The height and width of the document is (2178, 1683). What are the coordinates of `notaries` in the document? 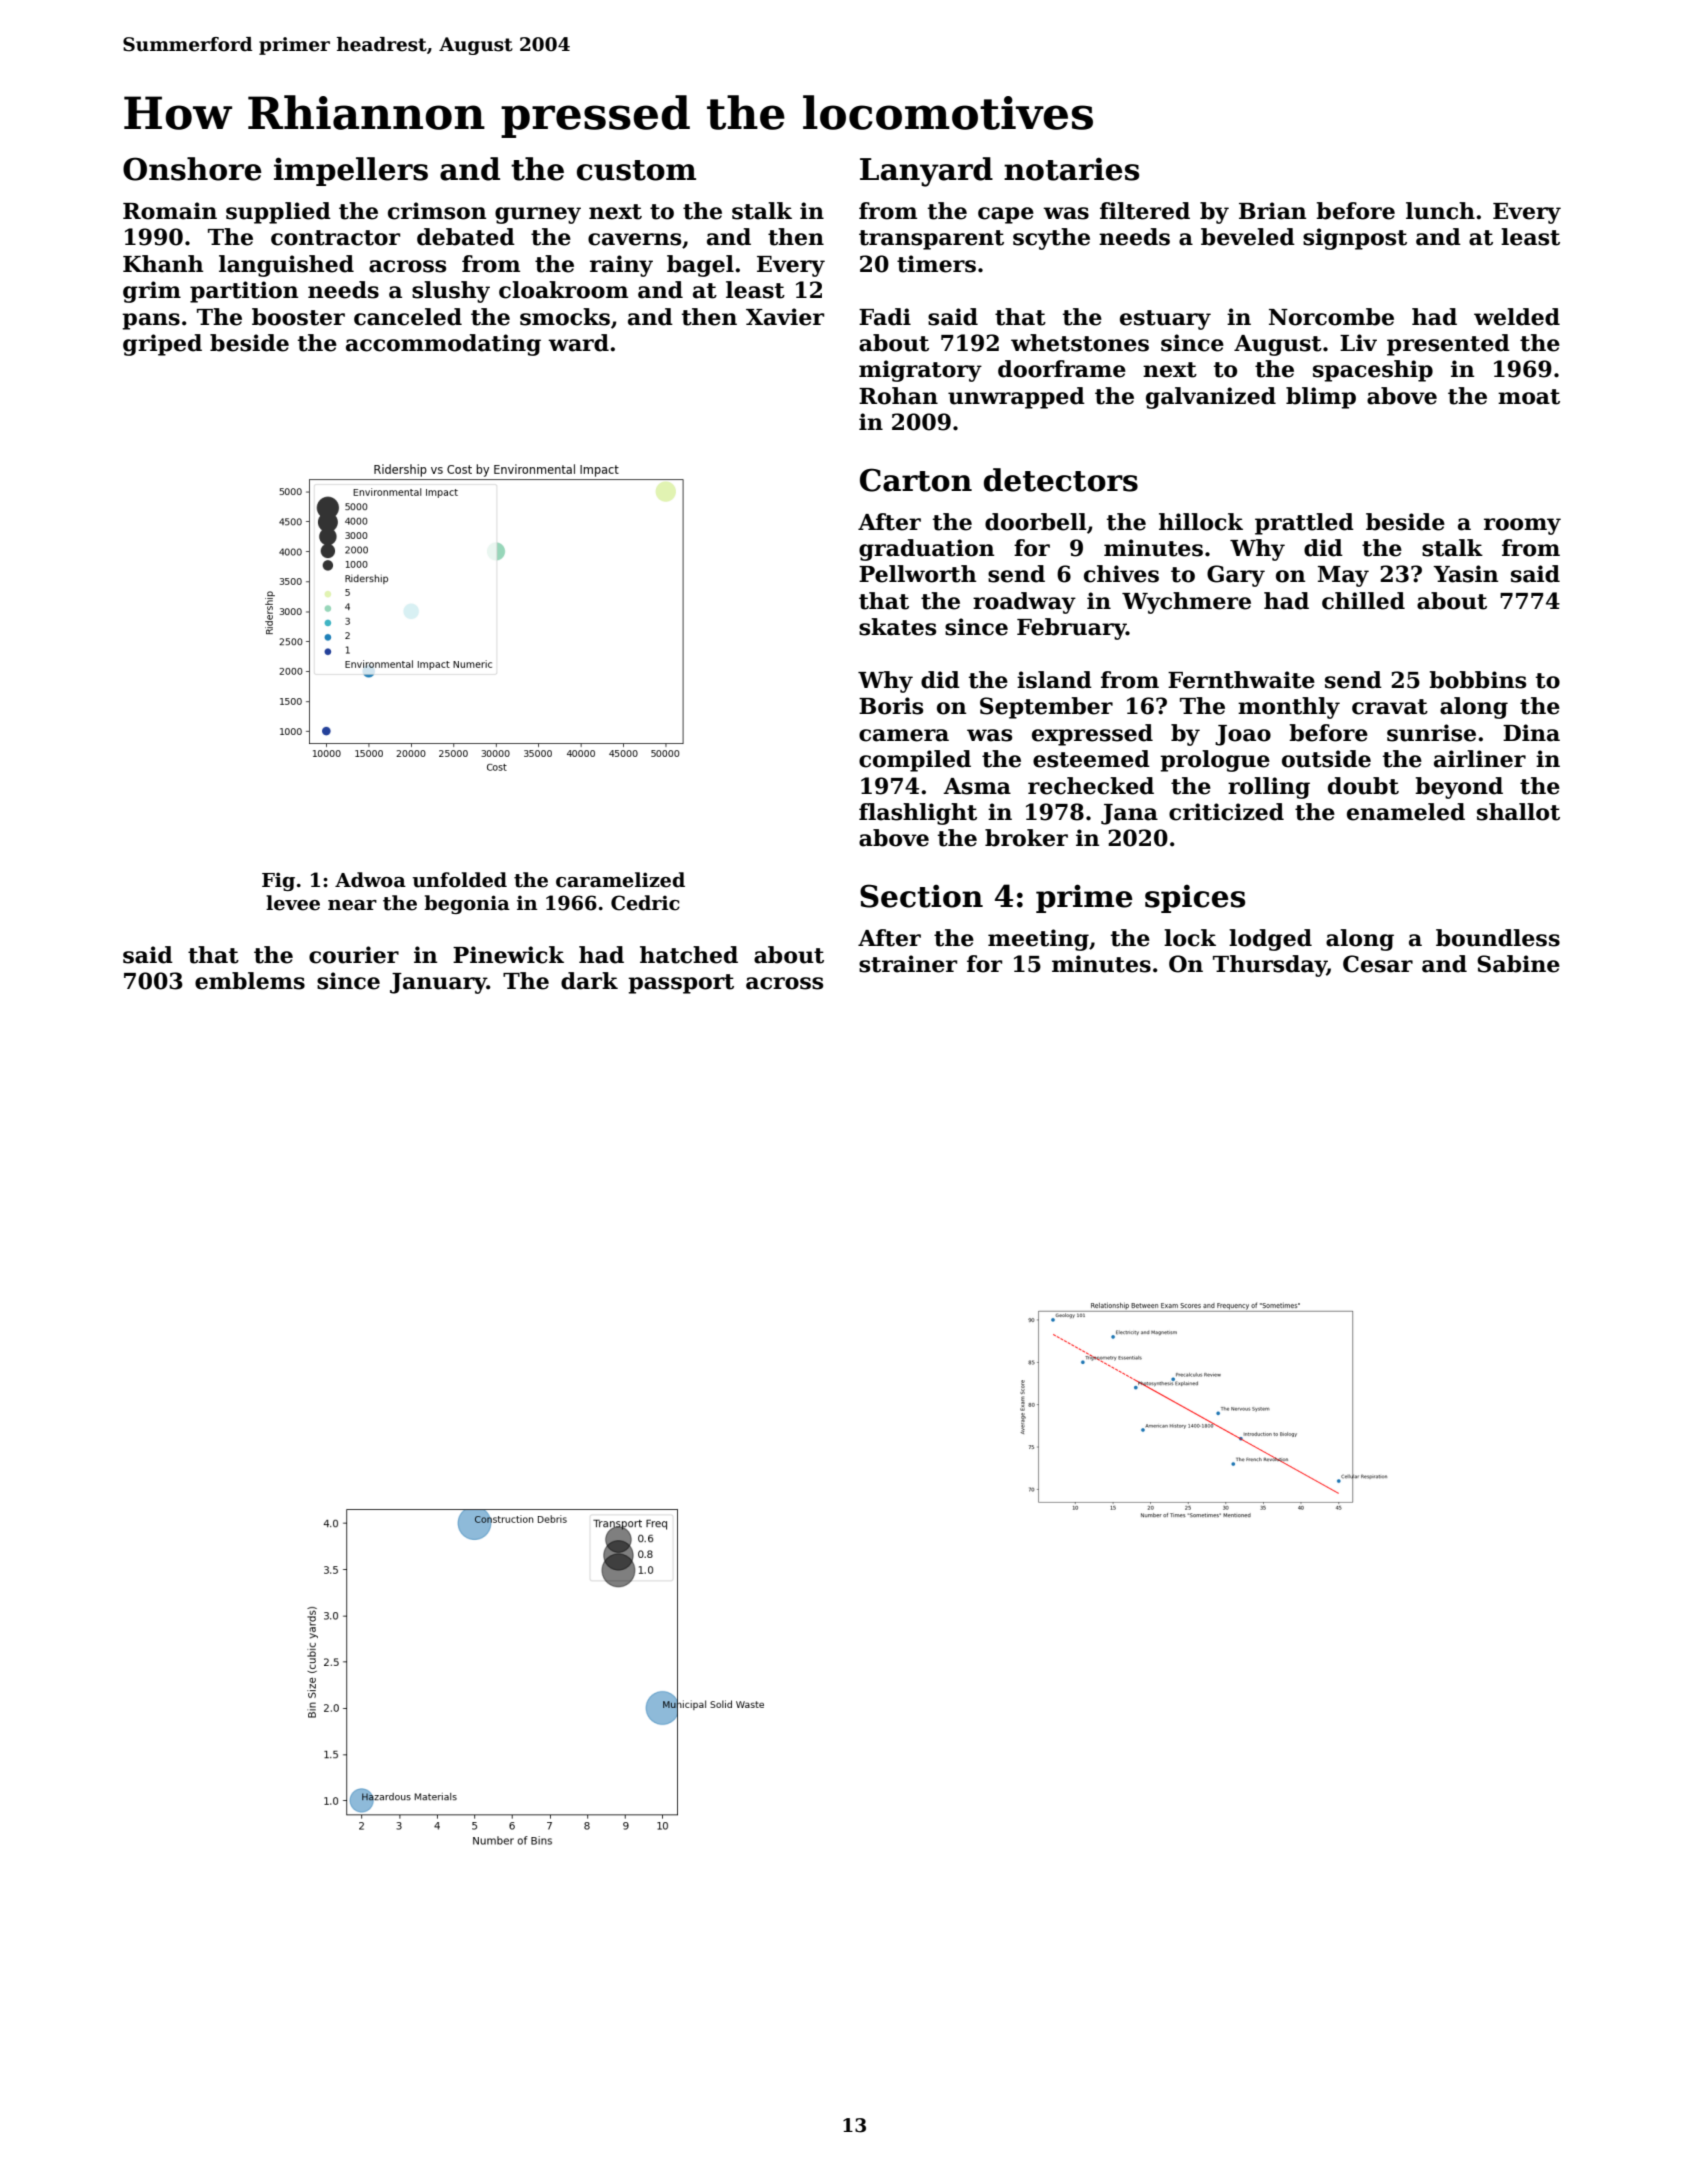 It's located at (1072, 169).
